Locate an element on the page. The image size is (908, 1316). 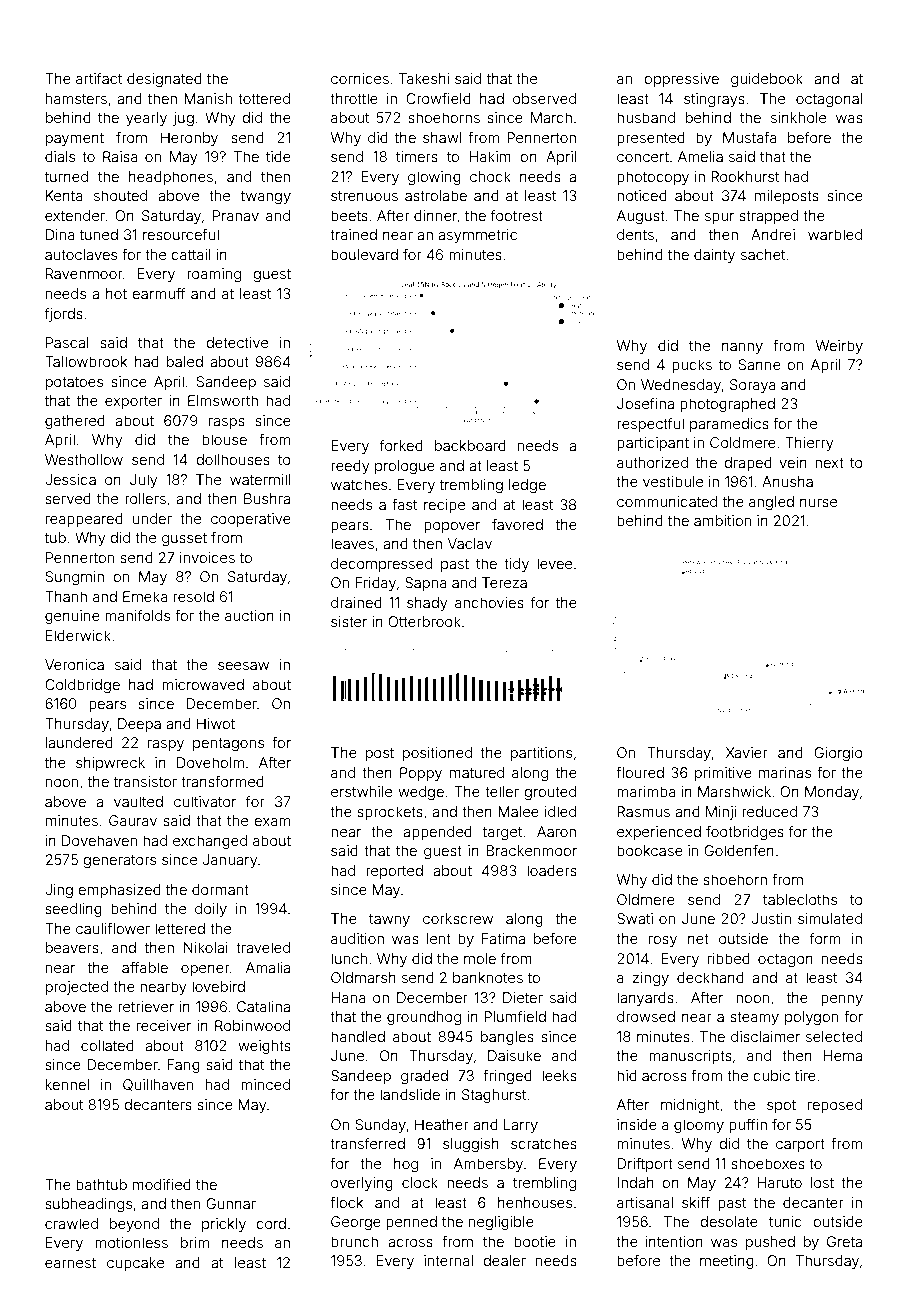
Thierry is located at coordinates (809, 444).
